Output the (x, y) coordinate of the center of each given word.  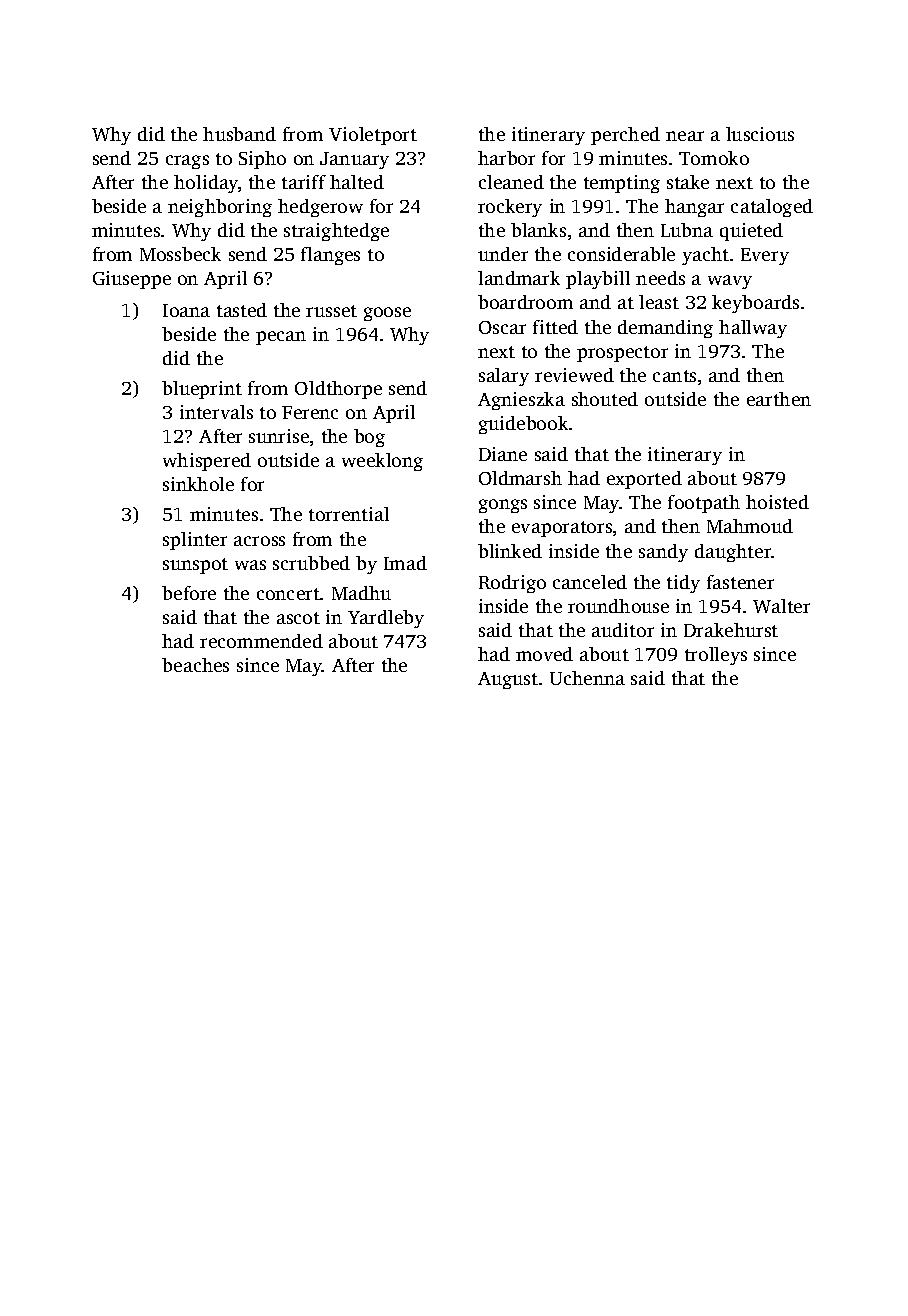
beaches (195, 665)
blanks (538, 230)
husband (239, 134)
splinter (195, 541)
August (508, 680)
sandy (663, 553)
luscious (760, 134)
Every (765, 256)
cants (674, 376)
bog (369, 438)
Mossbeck (180, 254)
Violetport (373, 136)
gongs (503, 506)
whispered (207, 462)
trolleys (716, 656)
